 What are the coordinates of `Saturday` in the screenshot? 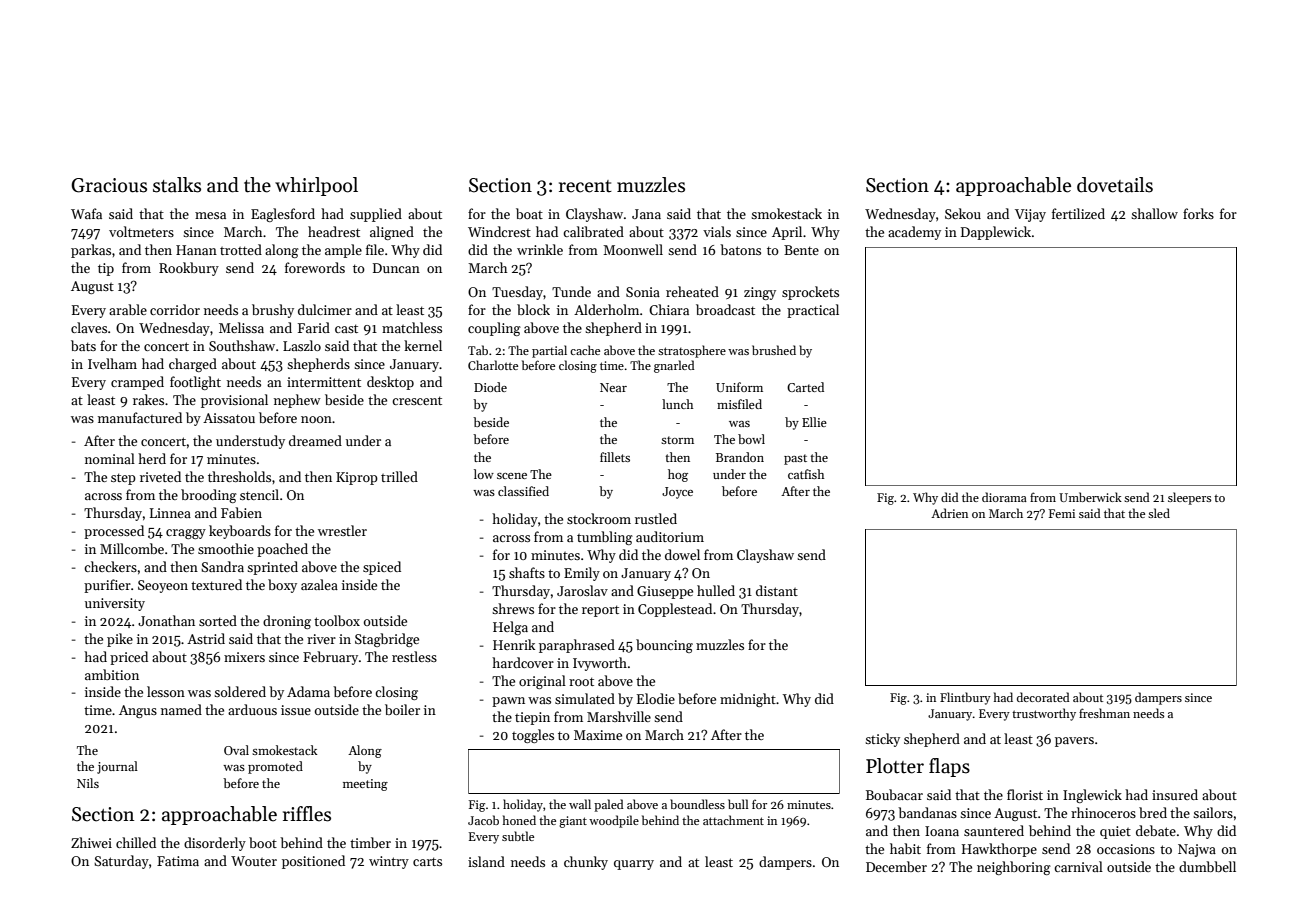 It's located at (121, 862).
